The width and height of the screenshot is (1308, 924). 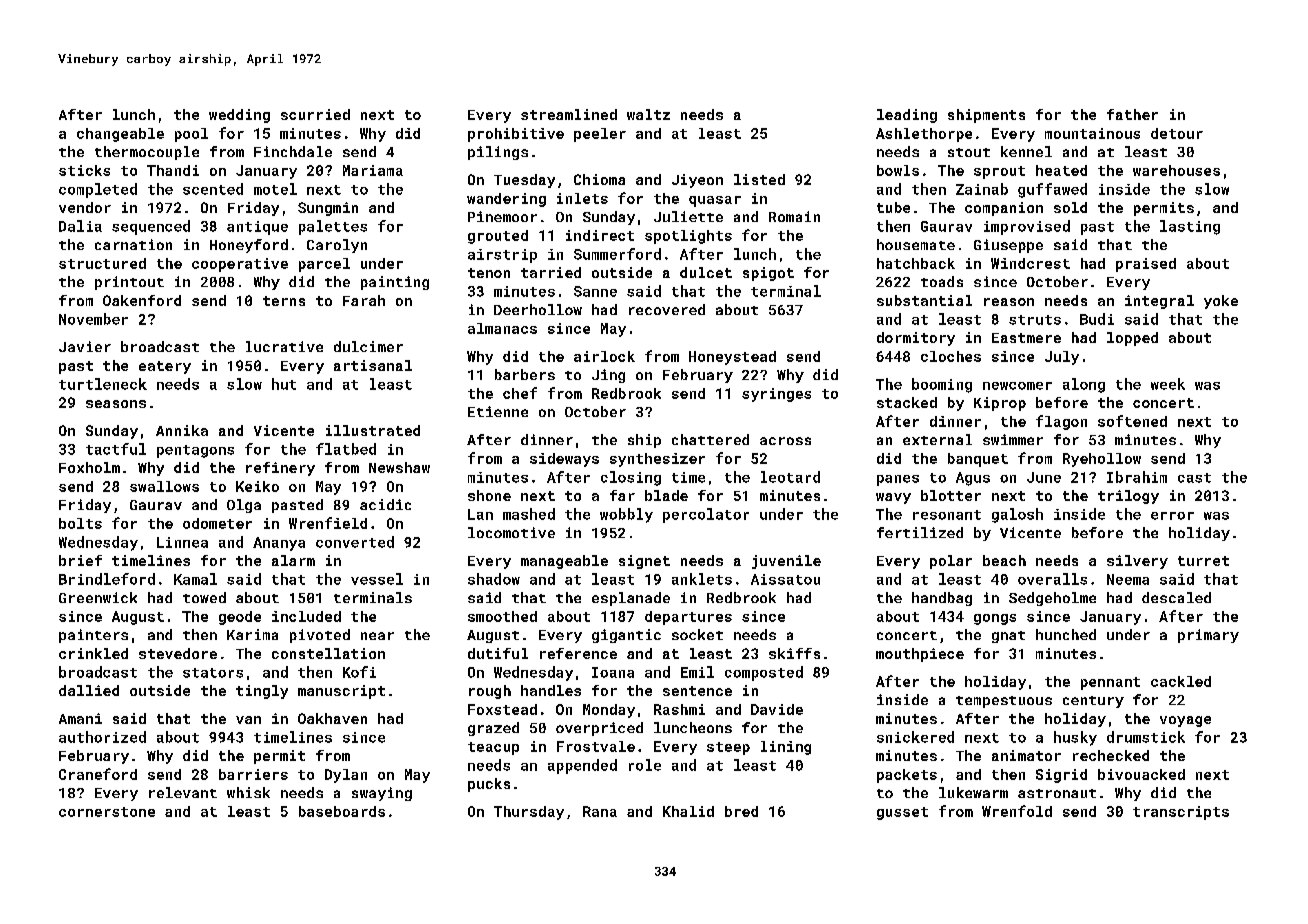 I want to click on vessel, so click(x=377, y=579).
